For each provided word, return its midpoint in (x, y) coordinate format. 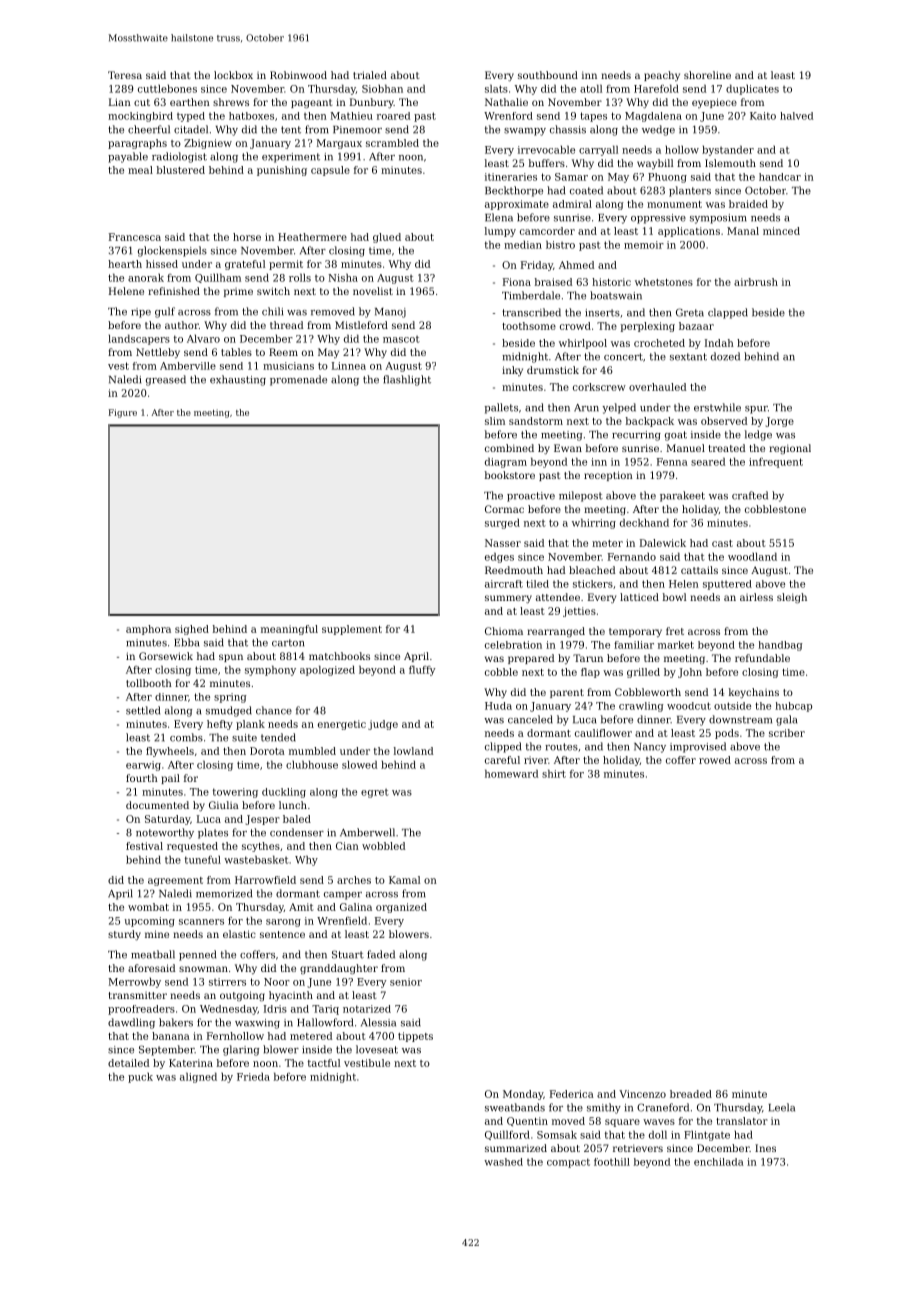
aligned (198, 1077)
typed (191, 117)
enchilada (719, 1162)
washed (503, 1162)
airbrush (756, 282)
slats (496, 88)
